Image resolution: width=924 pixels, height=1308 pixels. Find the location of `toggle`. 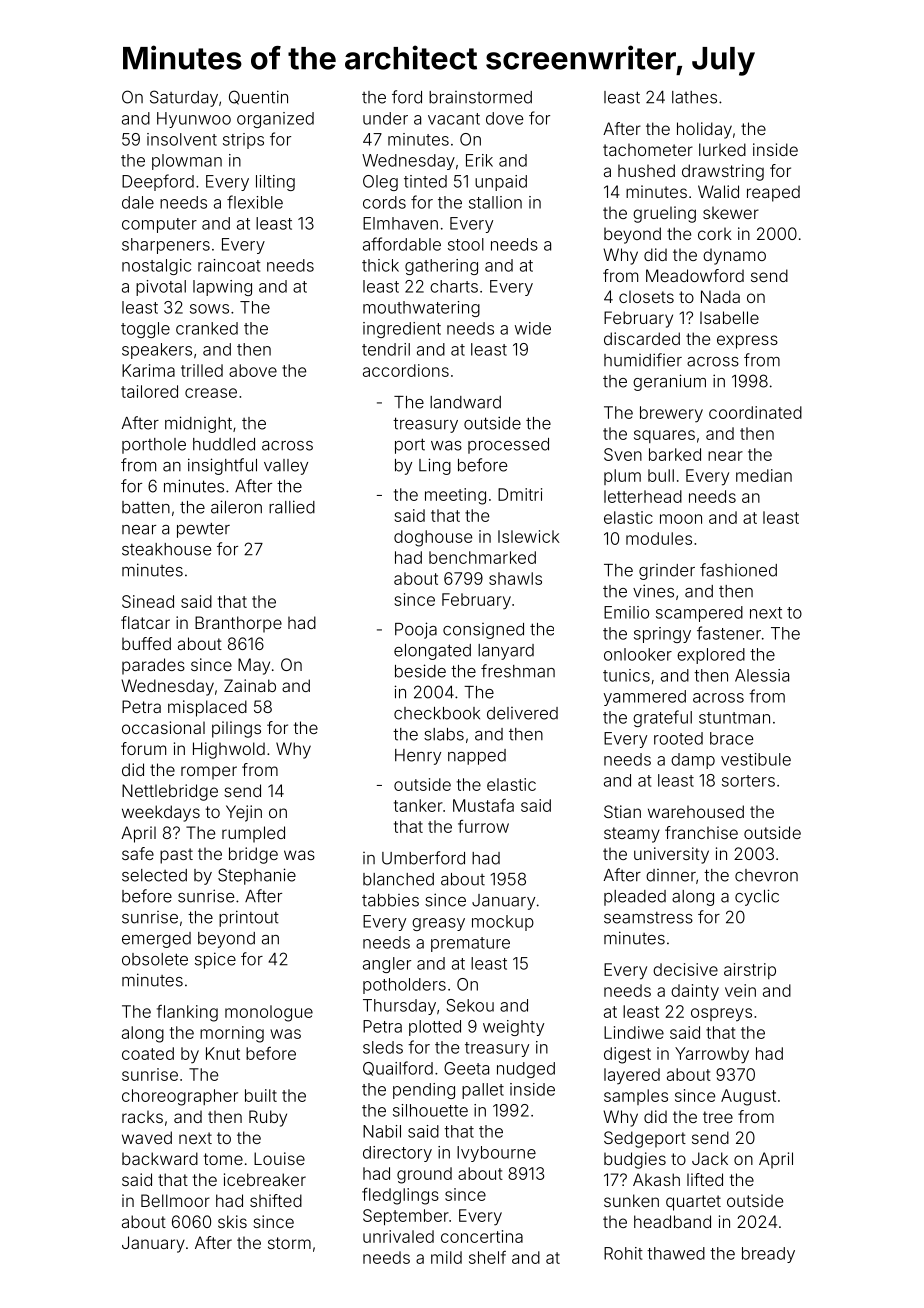

toggle is located at coordinates (145, 330).
